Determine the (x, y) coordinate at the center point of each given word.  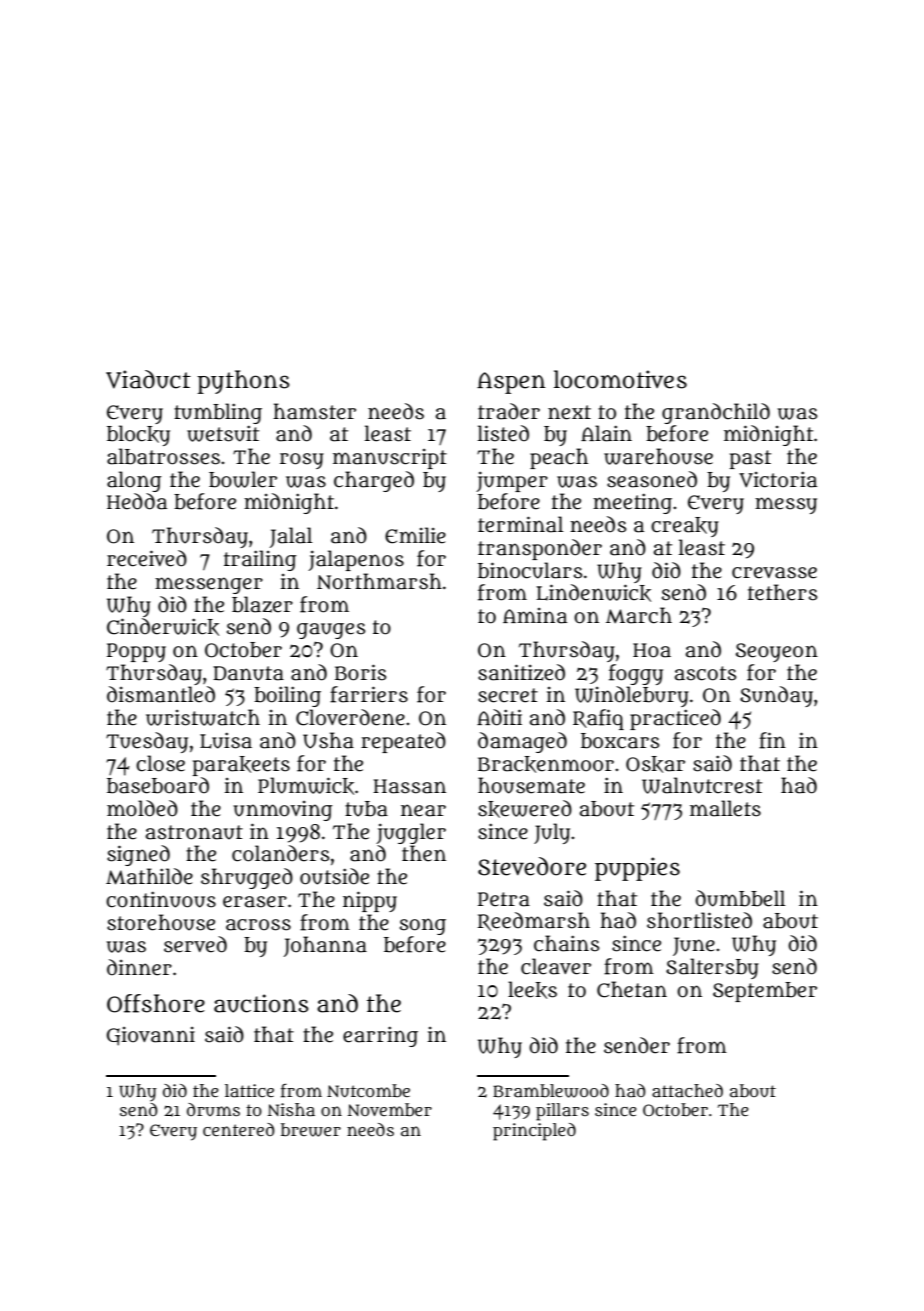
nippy (370, 901)
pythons (243, 382)
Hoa (652, 650)
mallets (725, 808)
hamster (314, 411)
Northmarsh (379, 581)
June (694, 946)
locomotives (620, 379)
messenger (209, 585)
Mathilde (149, 876)
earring (380, 1036)
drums (213, 1109)
